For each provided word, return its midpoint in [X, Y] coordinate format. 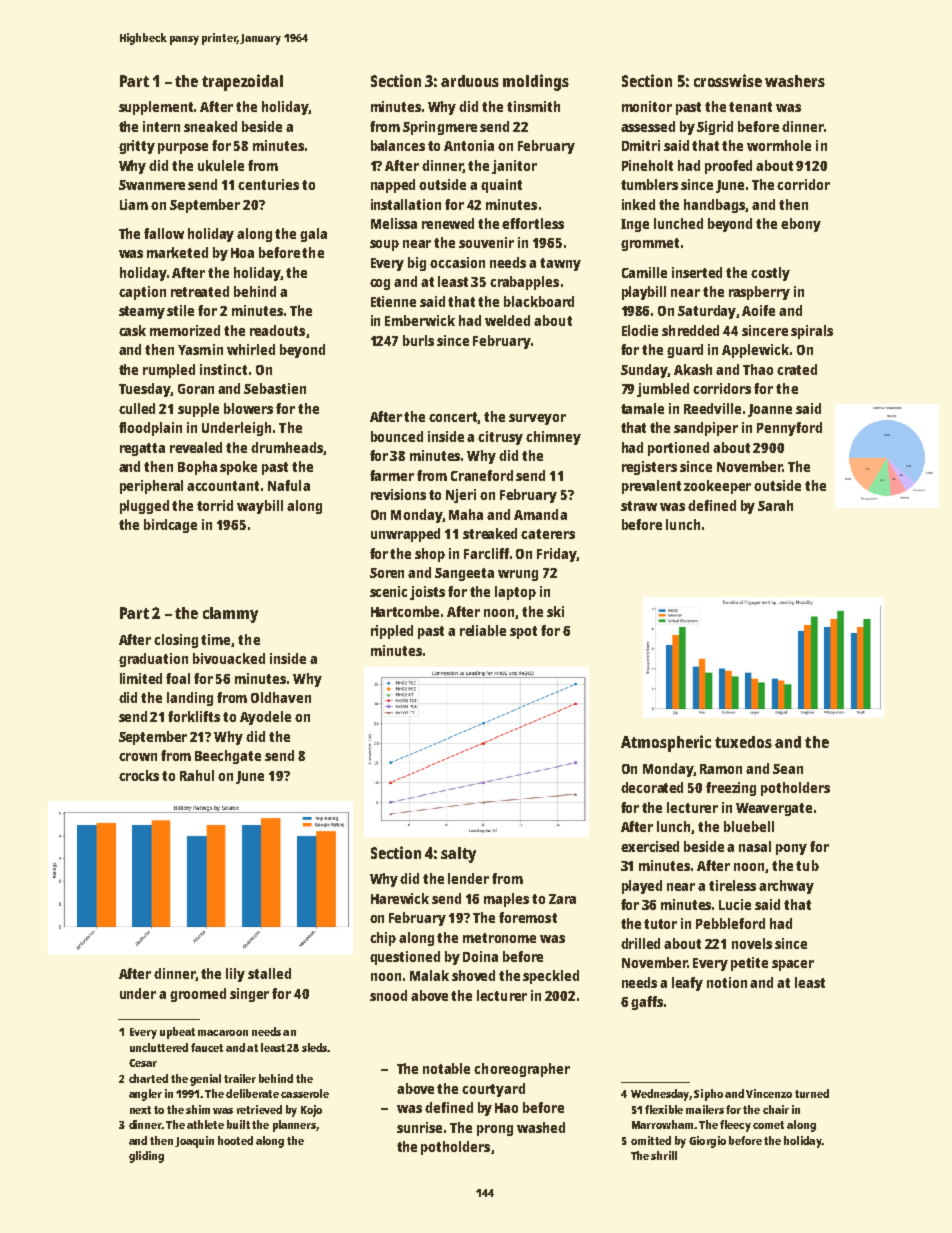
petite [749, 964]
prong [495, 1130]
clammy [230, 615]
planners [294, 1126]
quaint [501, 186]
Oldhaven [281, 697]
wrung [518, 575]
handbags [715, 206]
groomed [198, 995]
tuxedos [743, 742]
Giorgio [707, 1142]
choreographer [522, 1070]
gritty [137, 147]
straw [639, 506]
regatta [142, 449]
